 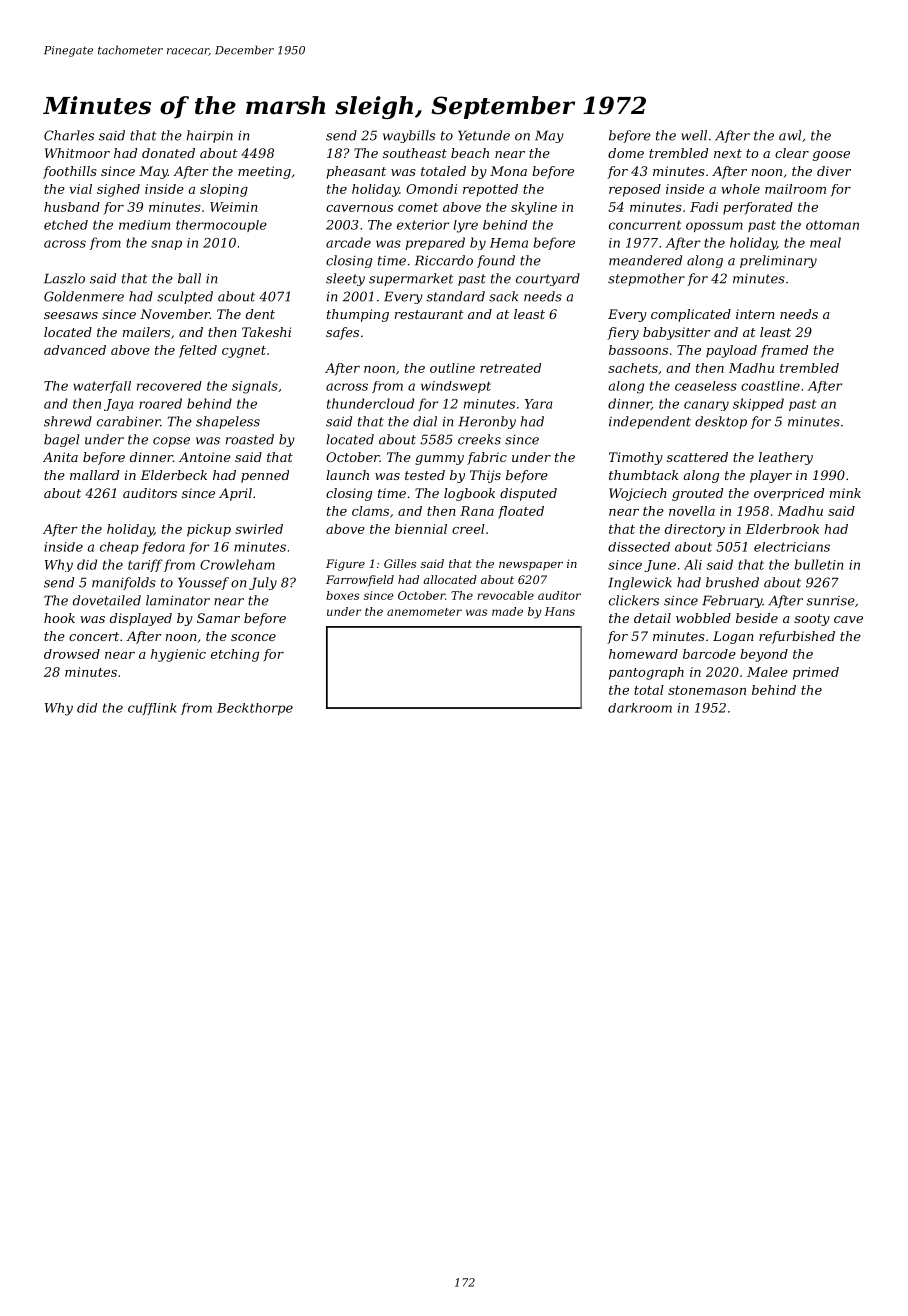 I want to click on meandered, so click(x=645, y=260).
